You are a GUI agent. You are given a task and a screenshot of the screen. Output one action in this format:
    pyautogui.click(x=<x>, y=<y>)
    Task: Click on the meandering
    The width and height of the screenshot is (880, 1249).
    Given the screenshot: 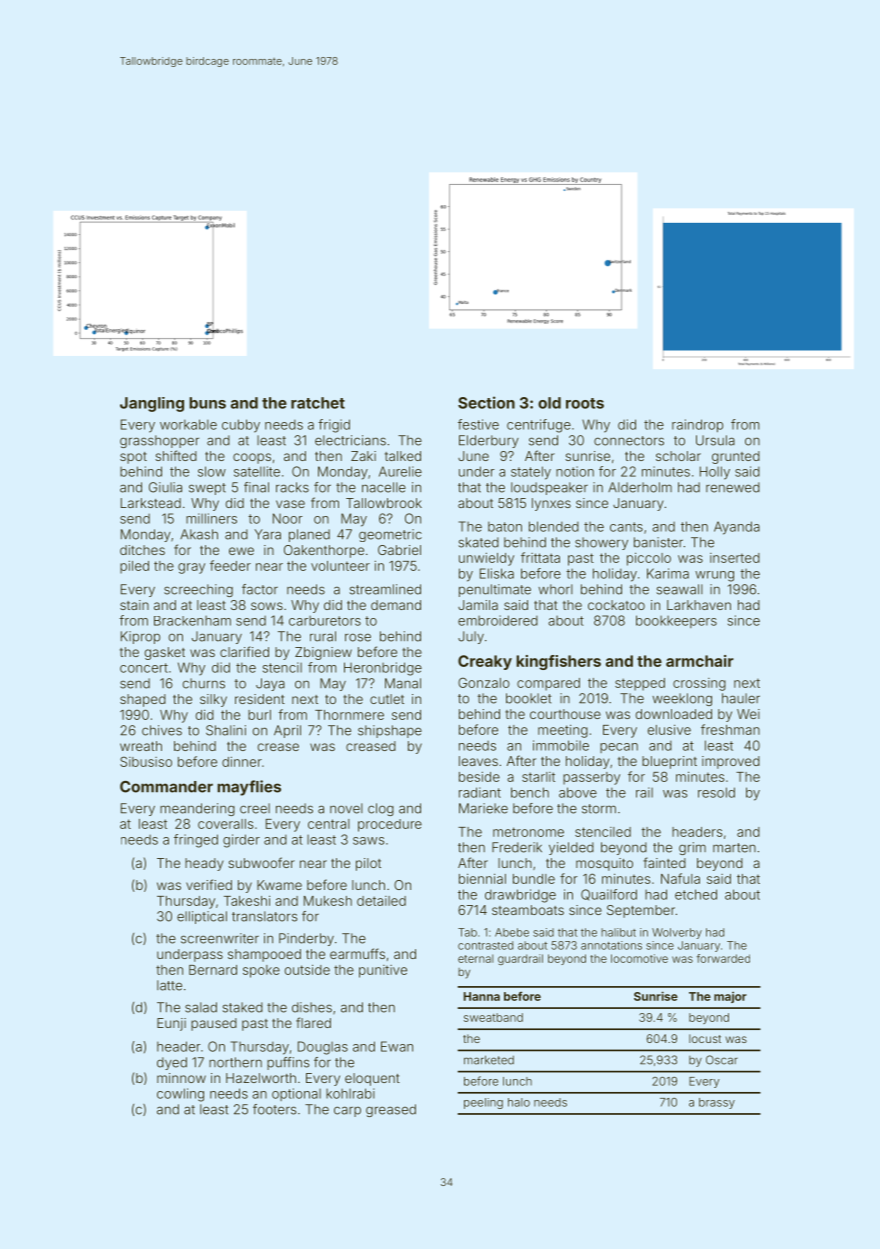 What is the action you would take?
    pyautogui.click(x=197, y=809)
